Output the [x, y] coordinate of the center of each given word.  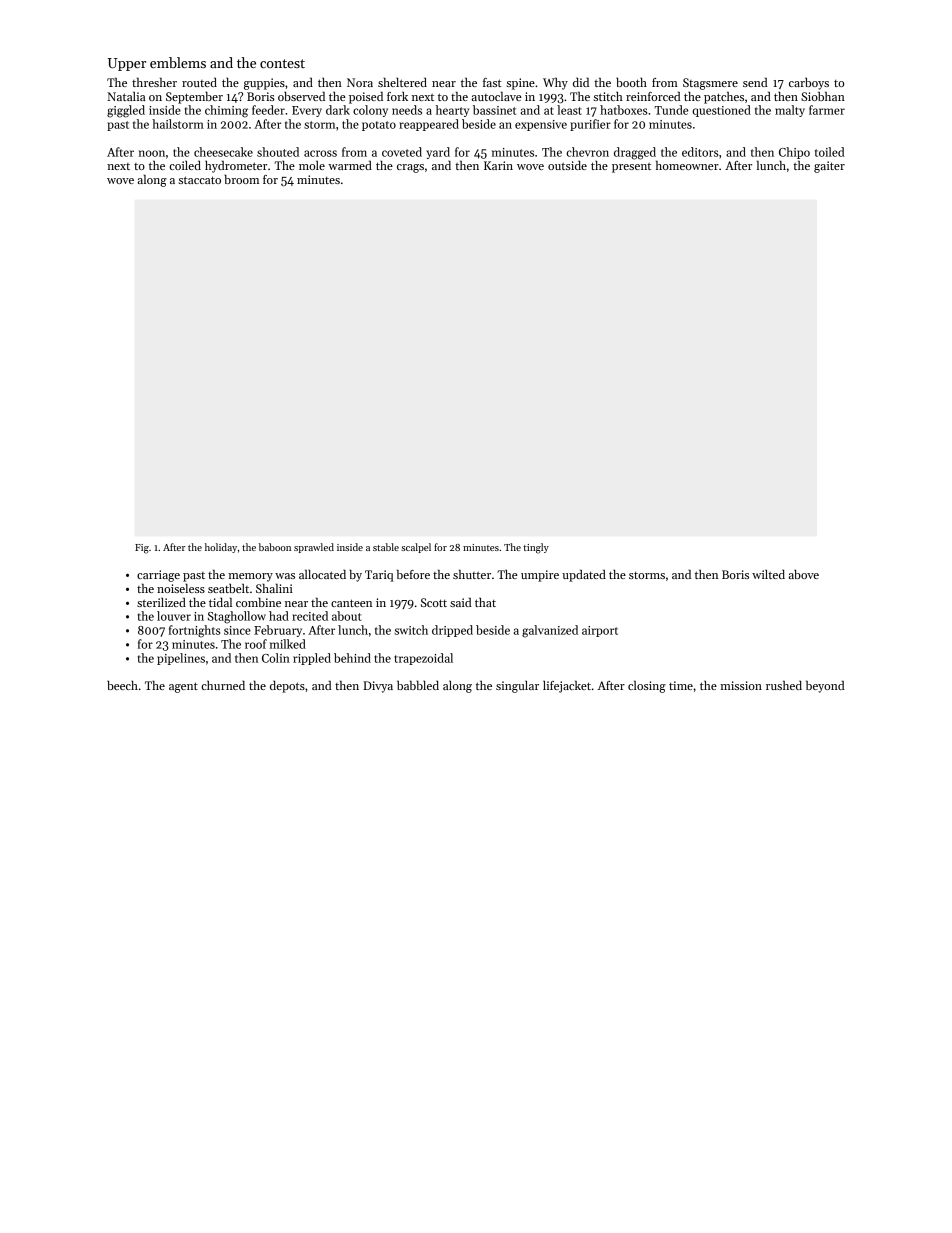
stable [386, 547]
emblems [178, 62]
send [755, 82]
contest [282, 63]
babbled [418, 685]
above [804, 574]
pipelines [181, 659]
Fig [142, 549]
